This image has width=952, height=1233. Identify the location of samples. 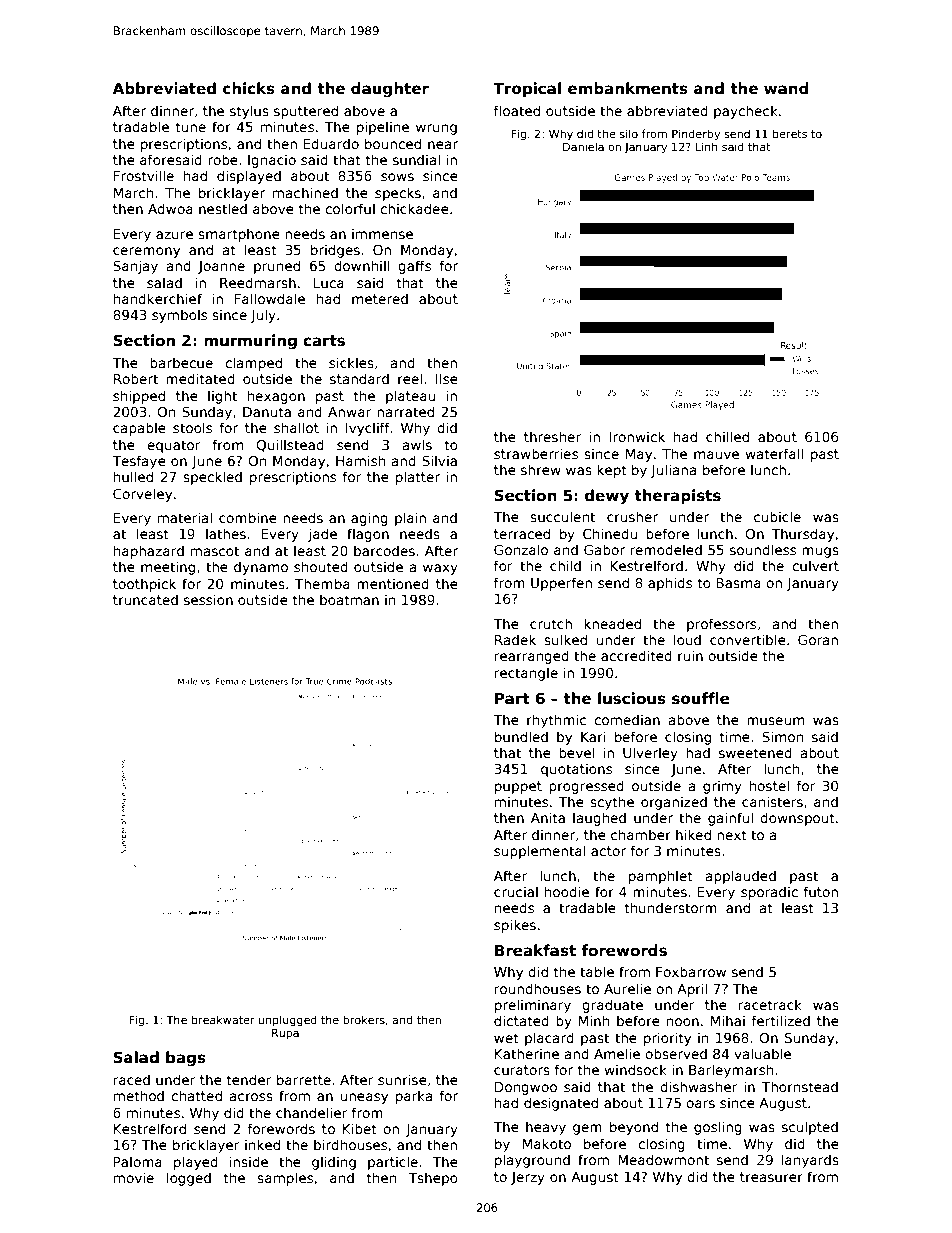
(285, 1179).
